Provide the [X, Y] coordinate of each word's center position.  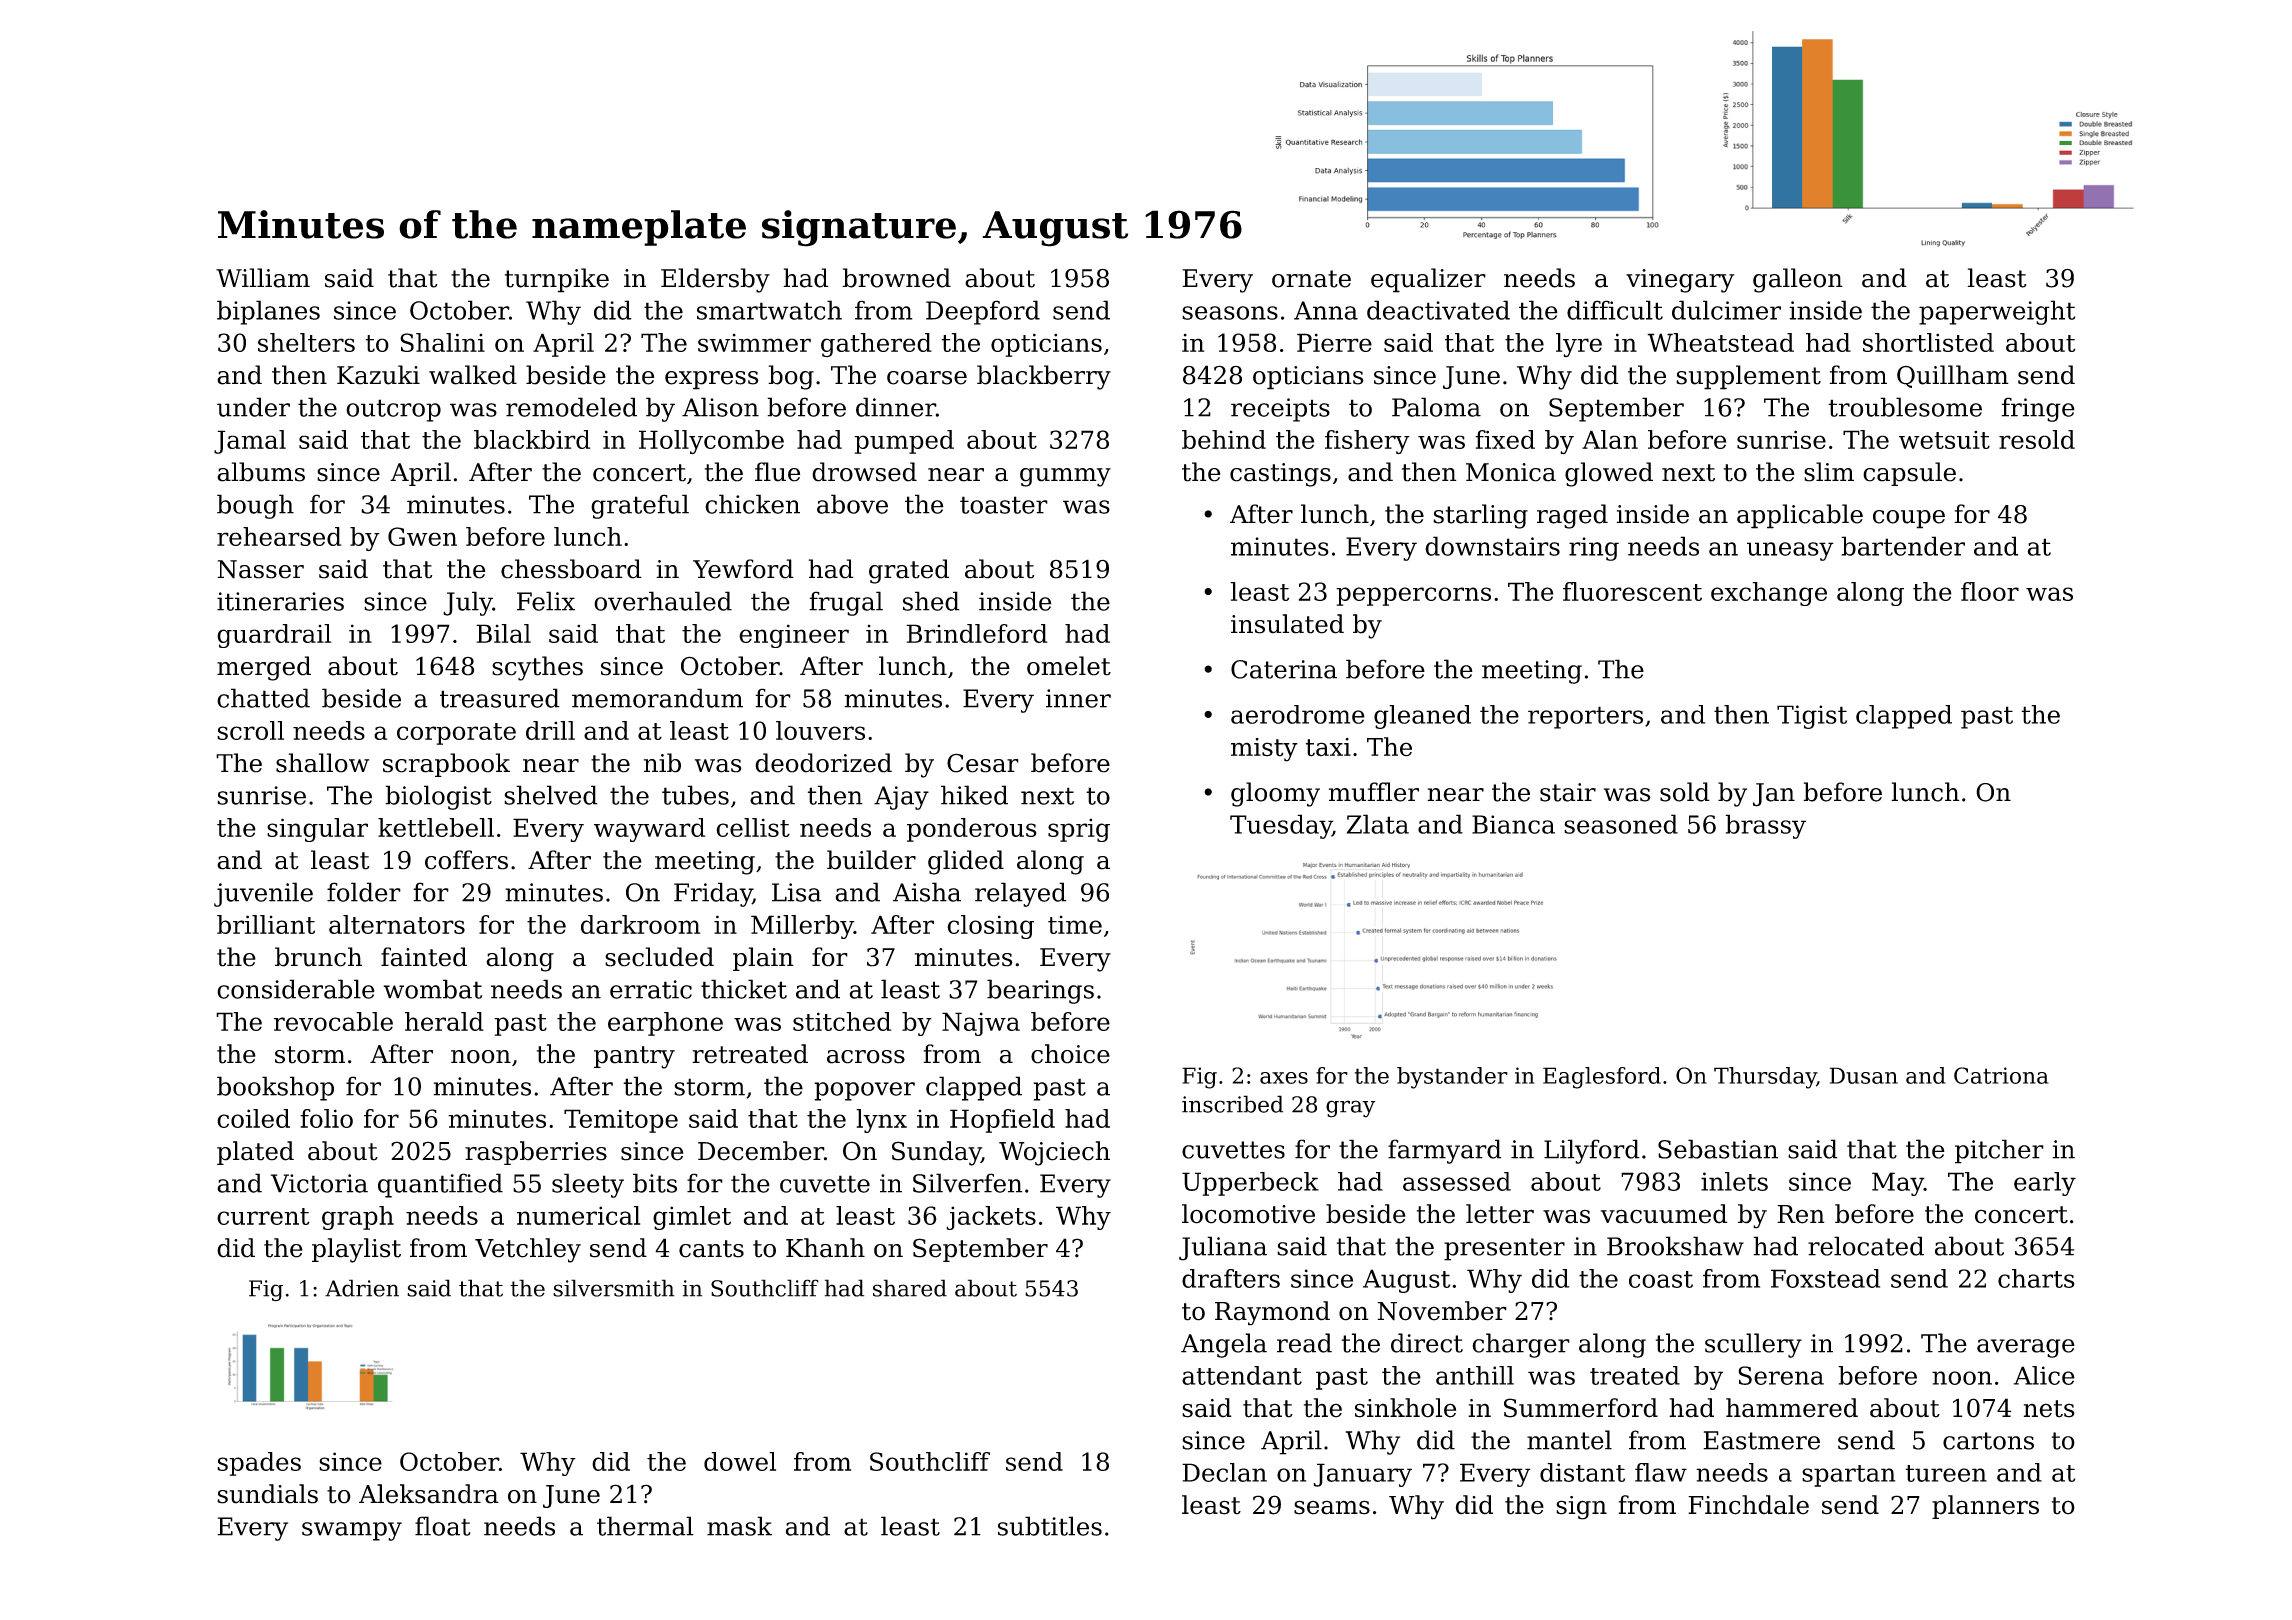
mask [739, 1526]
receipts [1280, 410]
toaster [1004, 505]
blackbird [532, 439]
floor [1990, 591]
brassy [1765, 826]
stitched [842, 1021]
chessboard [571, 569]
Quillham [1953, 376]
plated [255, 1153]
